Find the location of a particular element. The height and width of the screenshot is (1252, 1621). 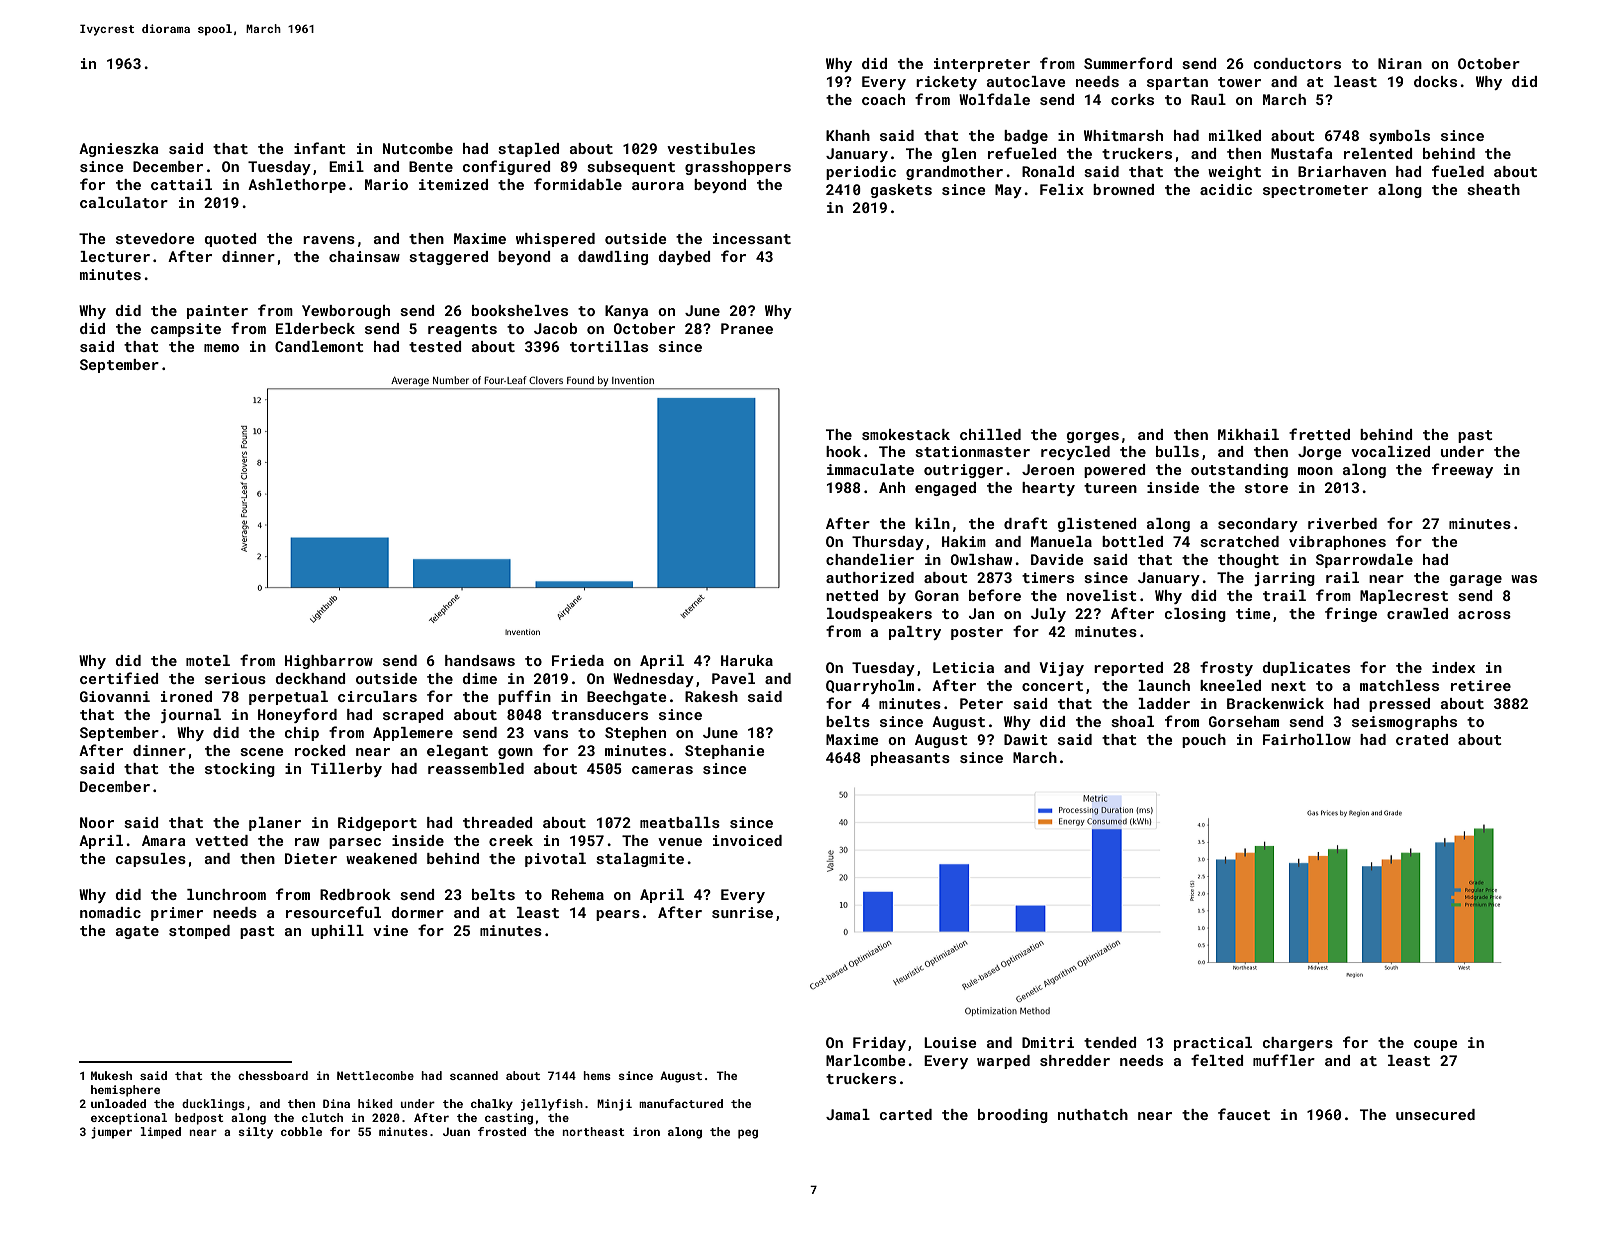

Goran is located at coordinates (937, 595).
